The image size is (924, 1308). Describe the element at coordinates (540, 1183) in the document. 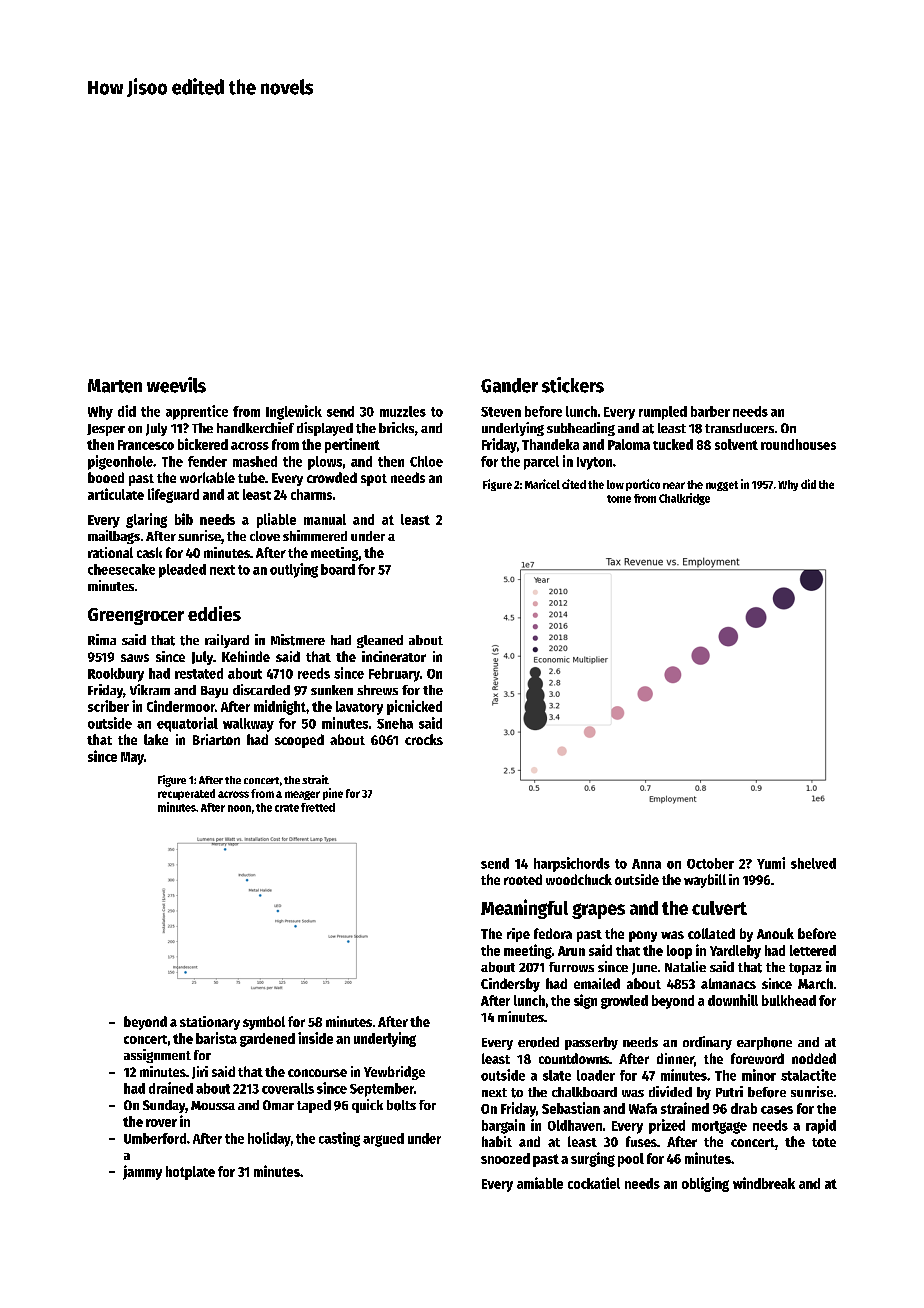

I see `amiable` at that location.
